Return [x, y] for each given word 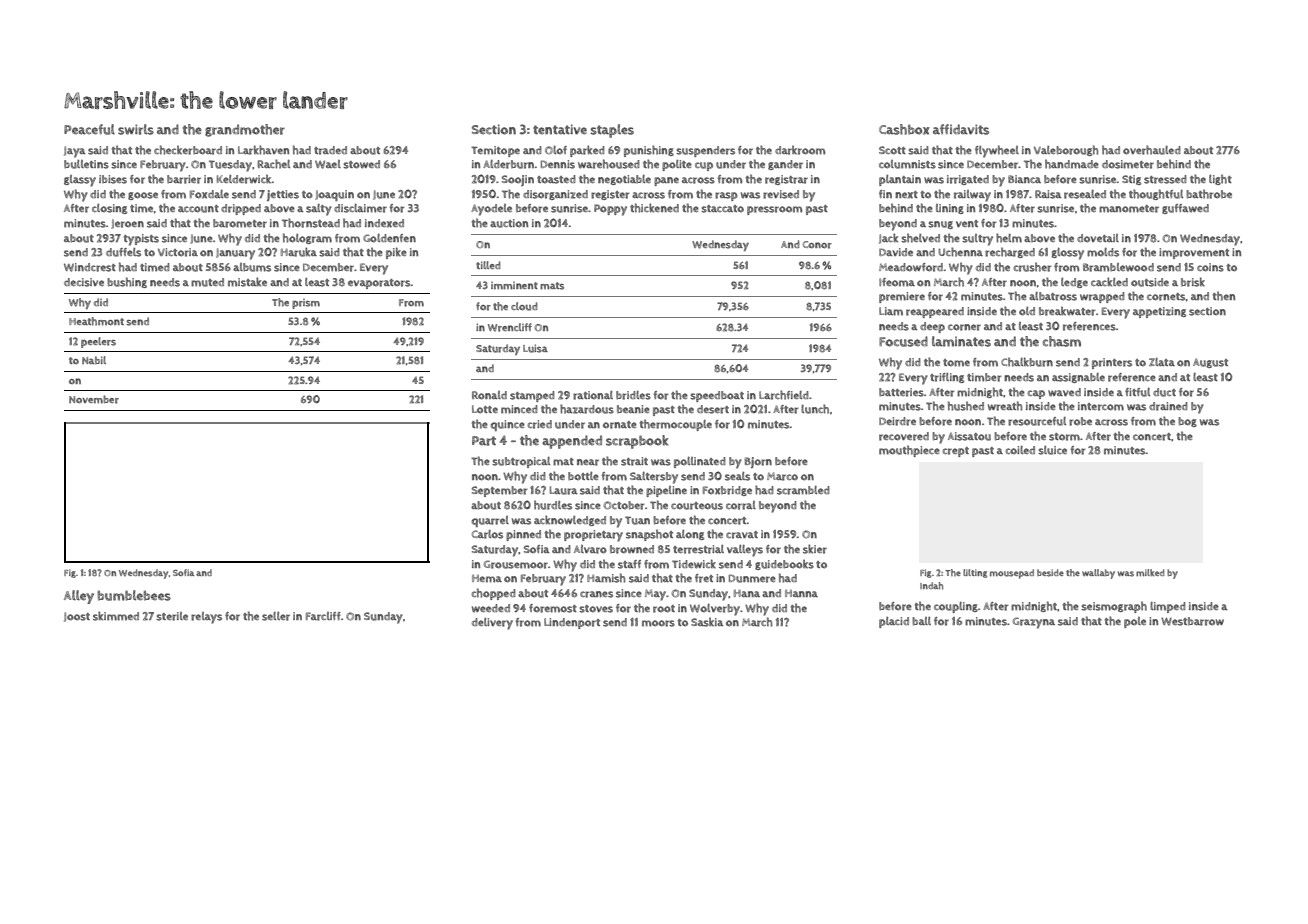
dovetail [1098, 238]
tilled [488, 265]
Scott [892, 150]
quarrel [490, 521]
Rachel [273, 164]
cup [704, 166]
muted [207, 282]
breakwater [1067, 311]
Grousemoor [516, 564]
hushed [966, 406]
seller [276, 616]
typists [141, 240]
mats [552, 286]
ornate [620, 425]
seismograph [1114, 607]
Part [484, 441]
